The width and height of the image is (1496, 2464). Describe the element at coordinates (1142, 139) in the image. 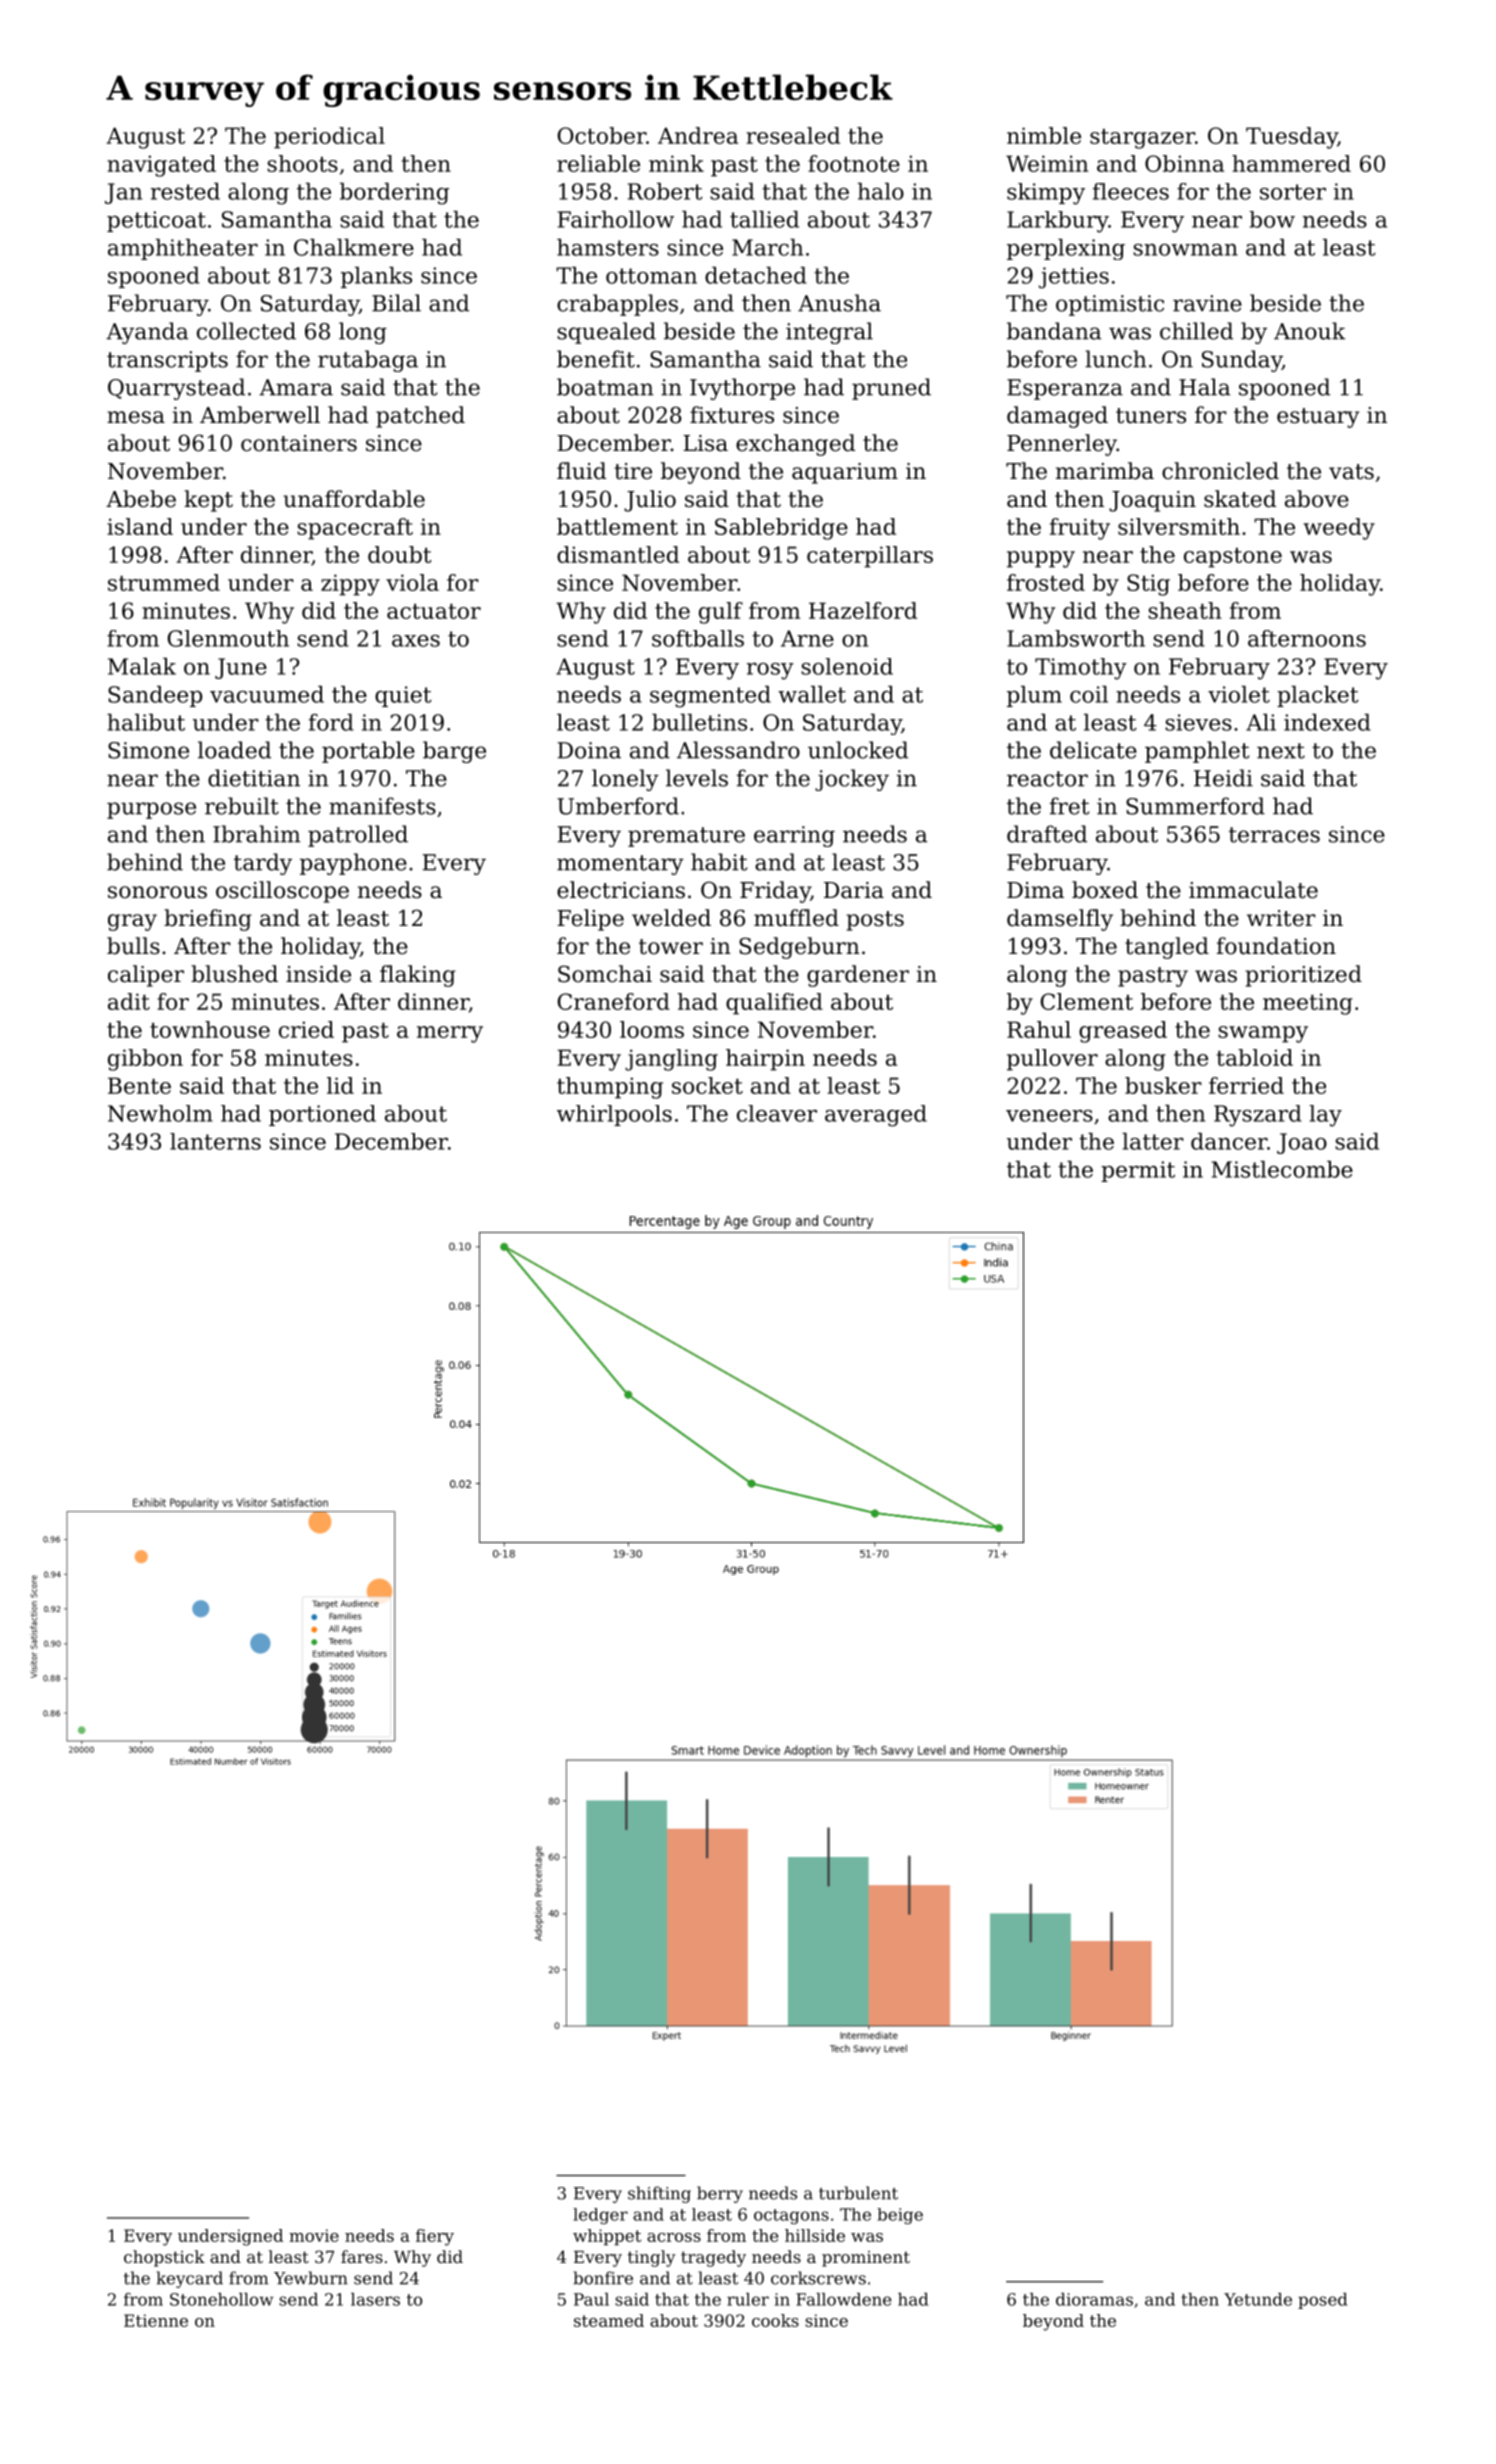

I see `stargazer` at that location.
